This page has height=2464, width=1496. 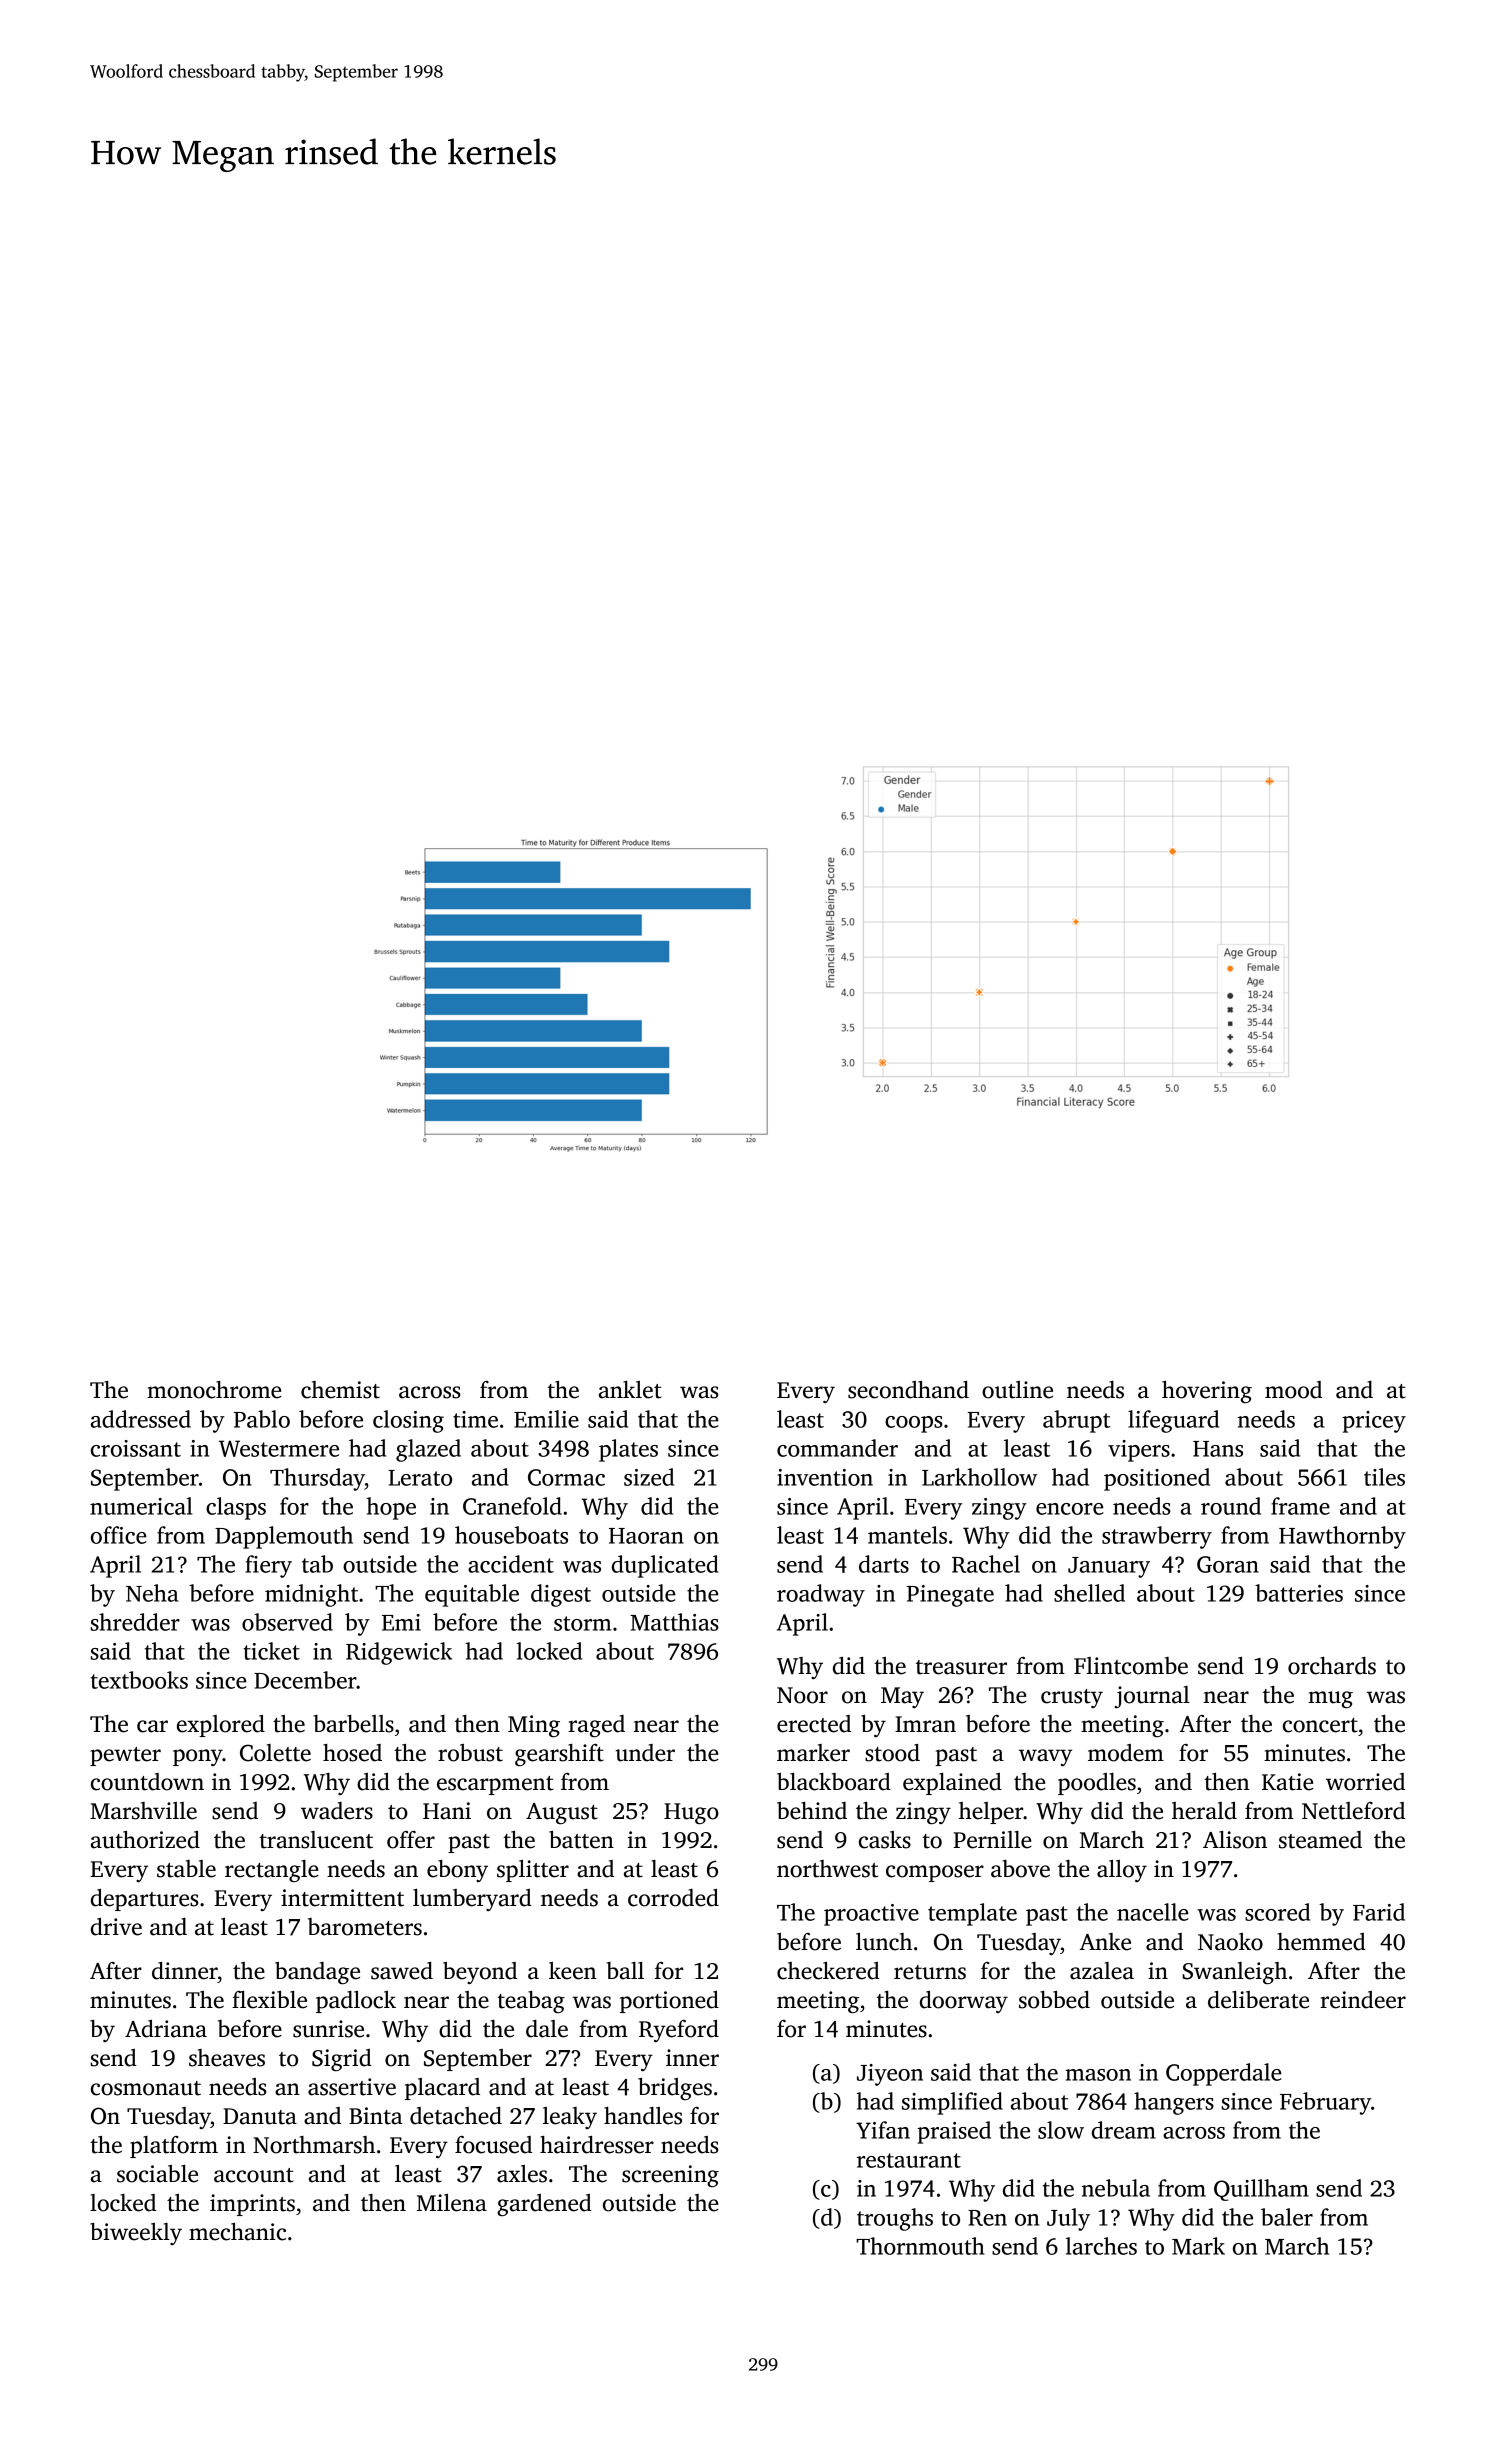 I want to click on hangers, so click(x=1174, y=2103).
